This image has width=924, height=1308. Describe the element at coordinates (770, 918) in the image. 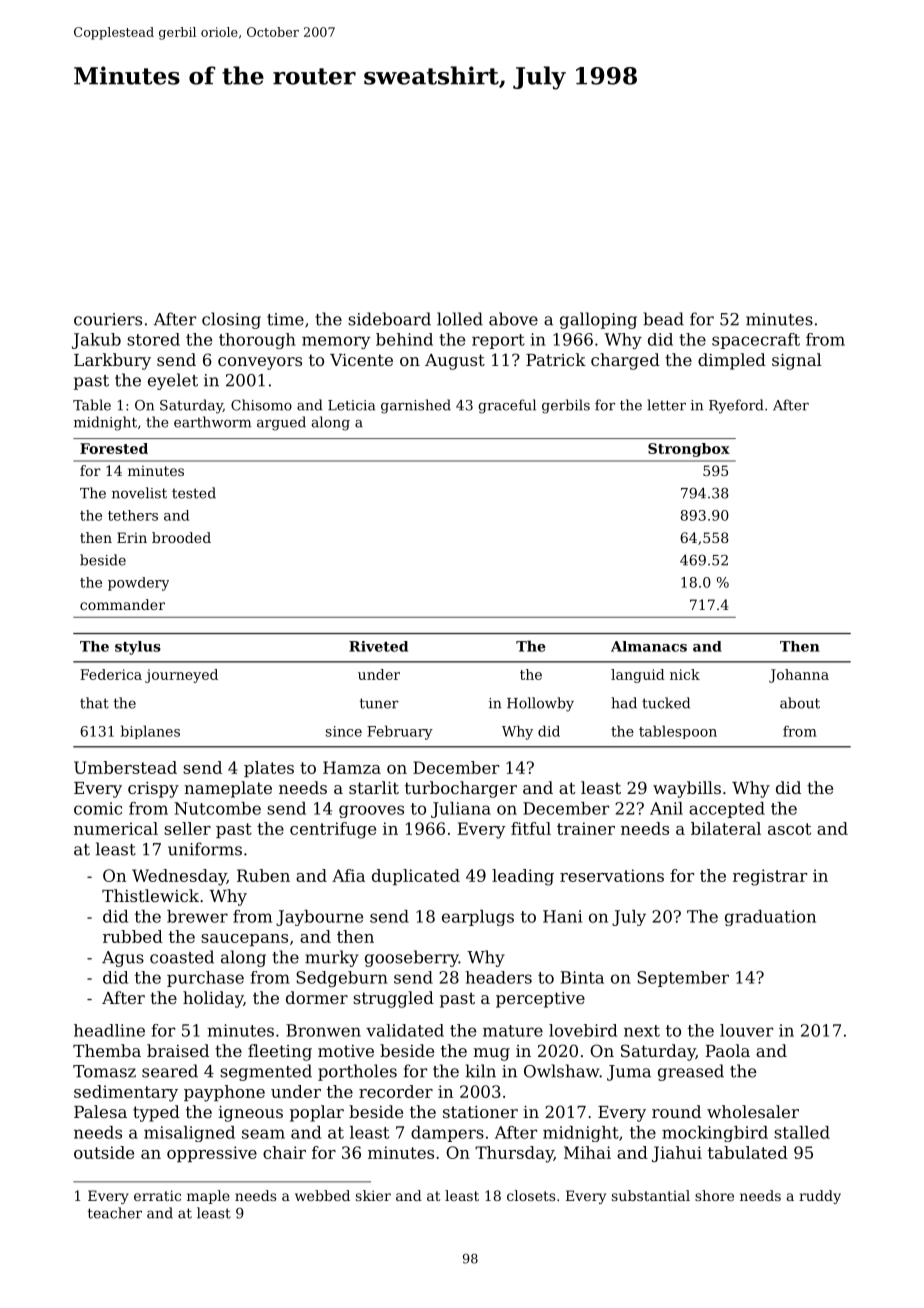

I see `graduation` at that location.
